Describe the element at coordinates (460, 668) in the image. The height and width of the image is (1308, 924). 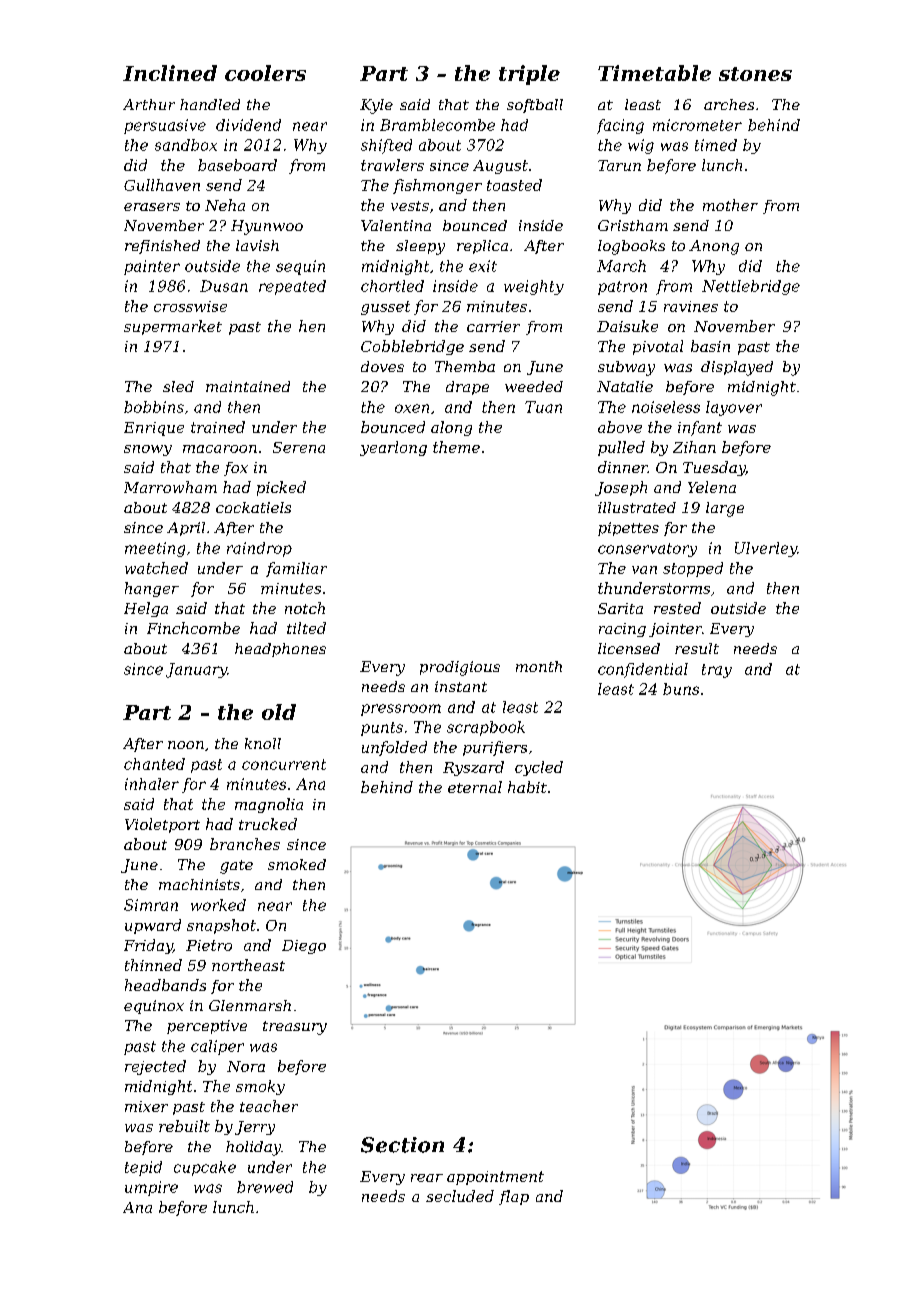
I see `prodigious` at that location.
